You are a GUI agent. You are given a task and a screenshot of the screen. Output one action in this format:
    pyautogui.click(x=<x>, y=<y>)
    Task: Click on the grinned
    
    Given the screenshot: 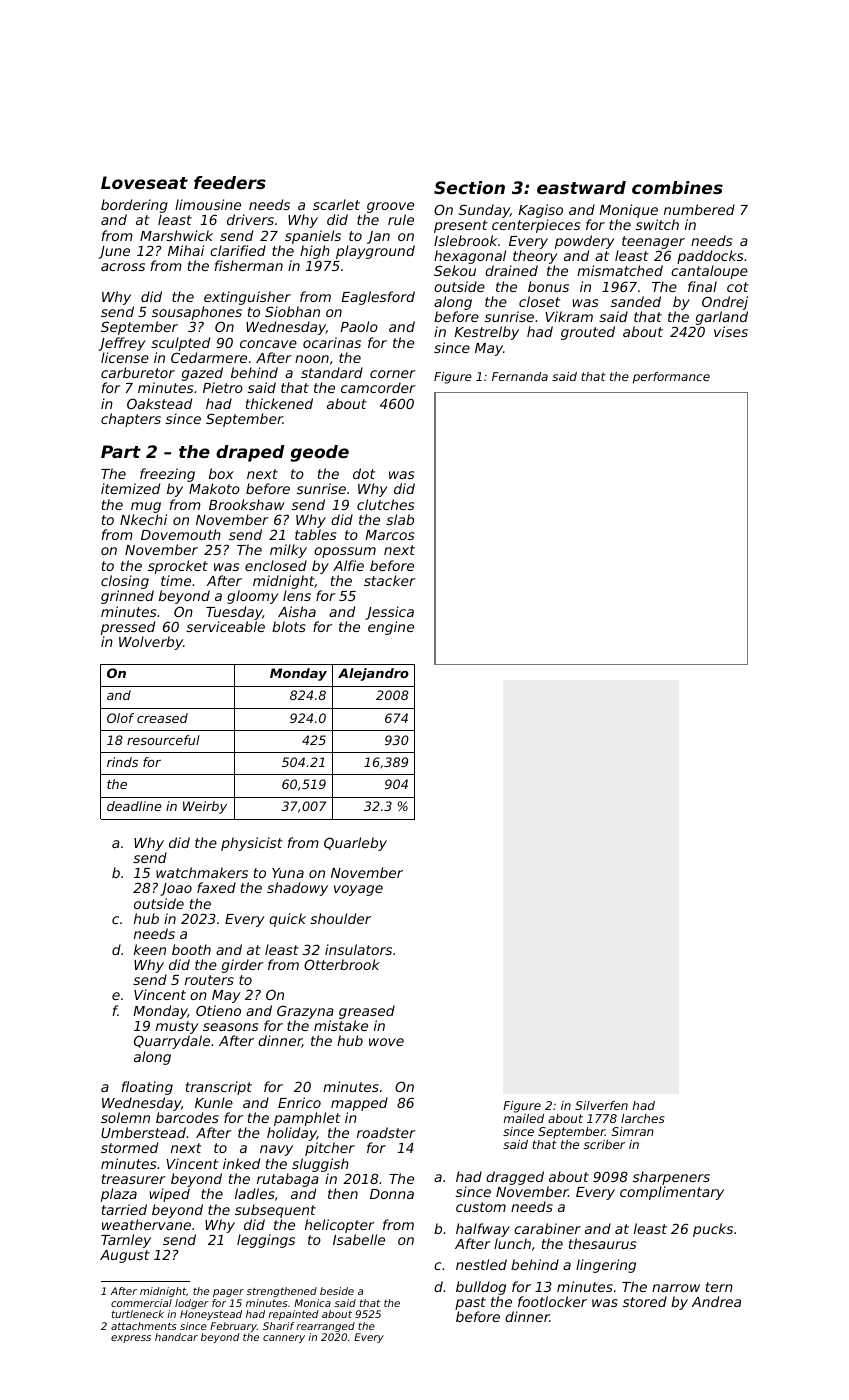 What is the action you would take?
    pyautogui.click(x=127, y=597)
